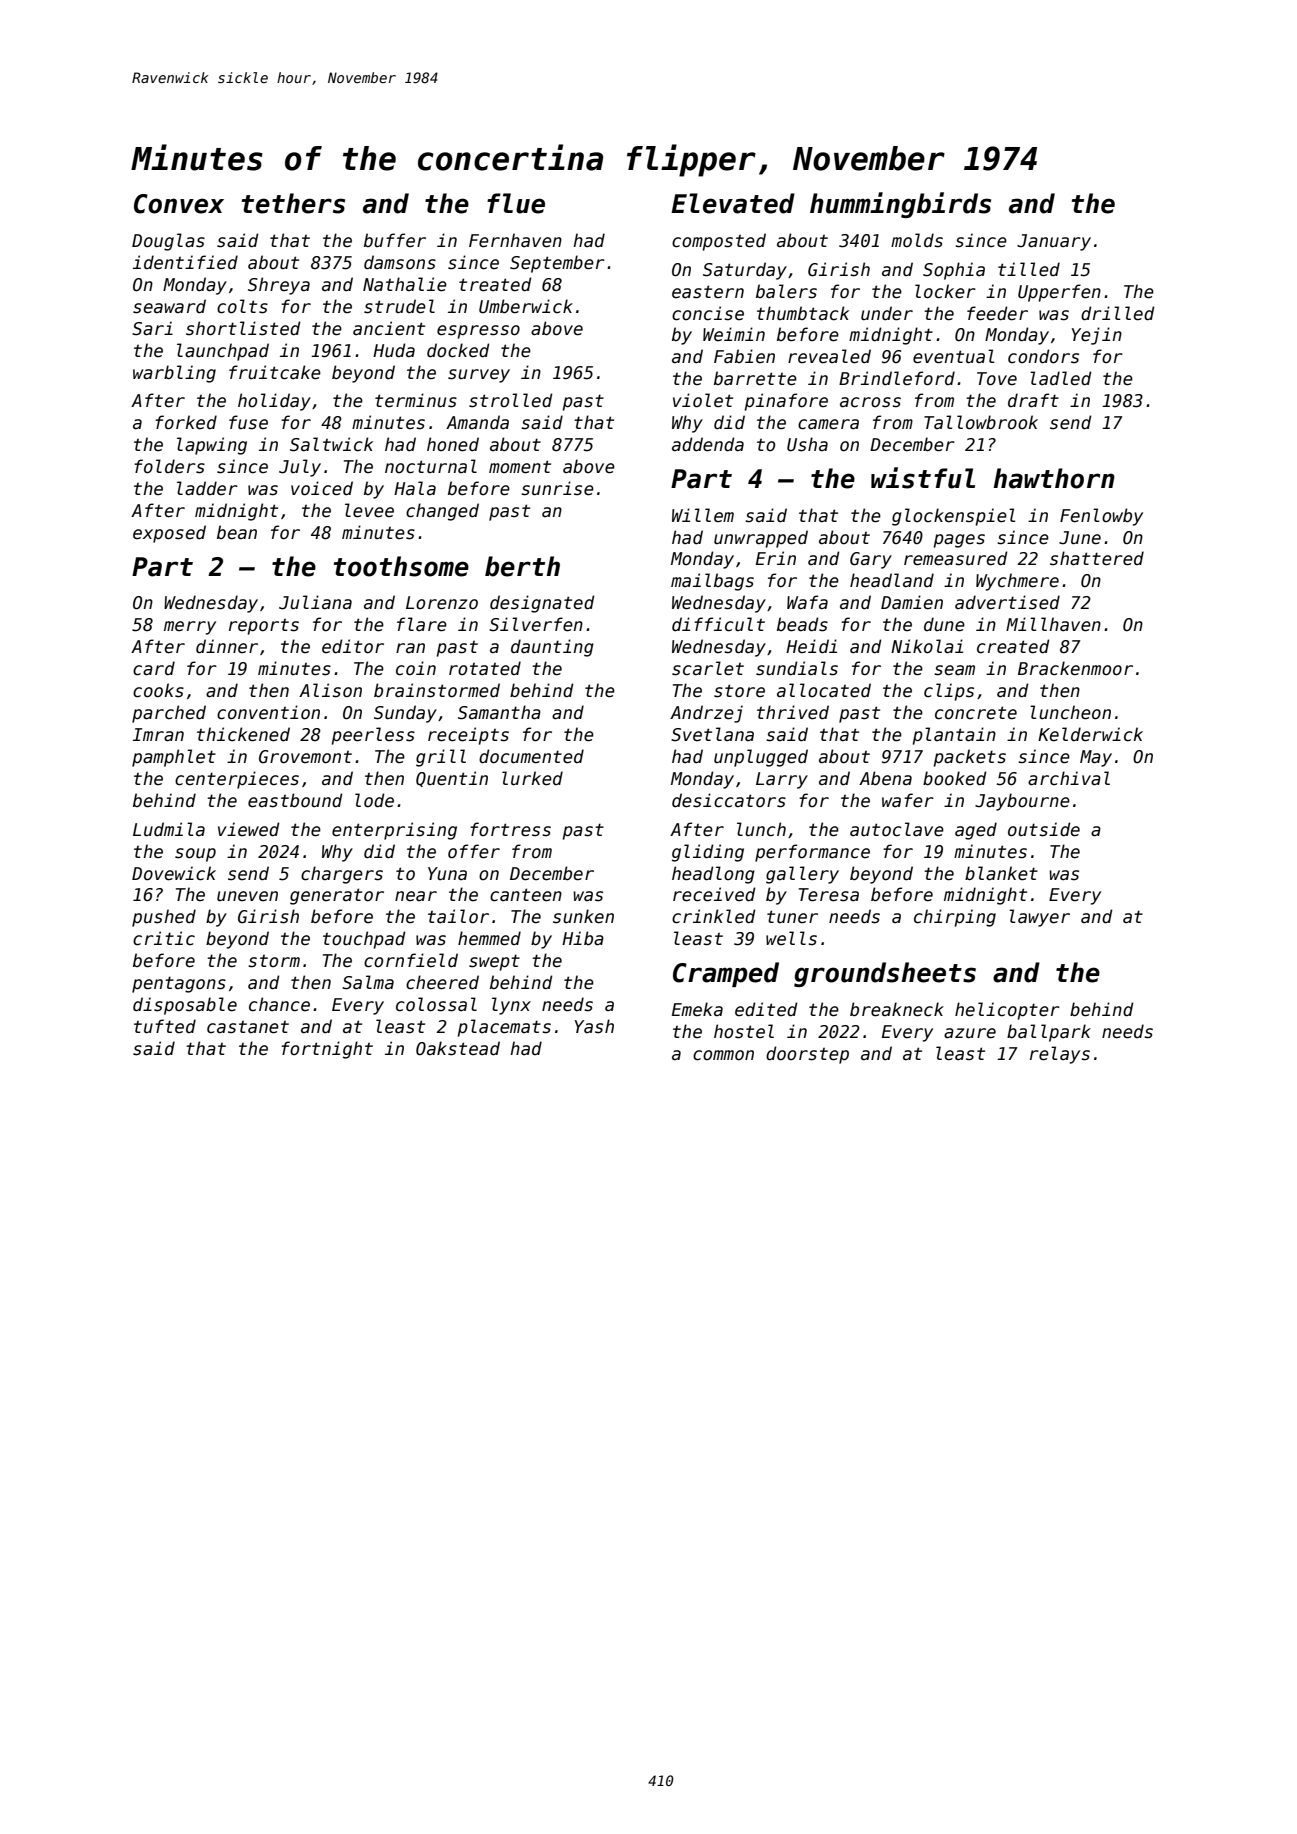 The width and height of the page is (1297, 1834). I want to click on Brackenmoor, so click(1075, 668).
